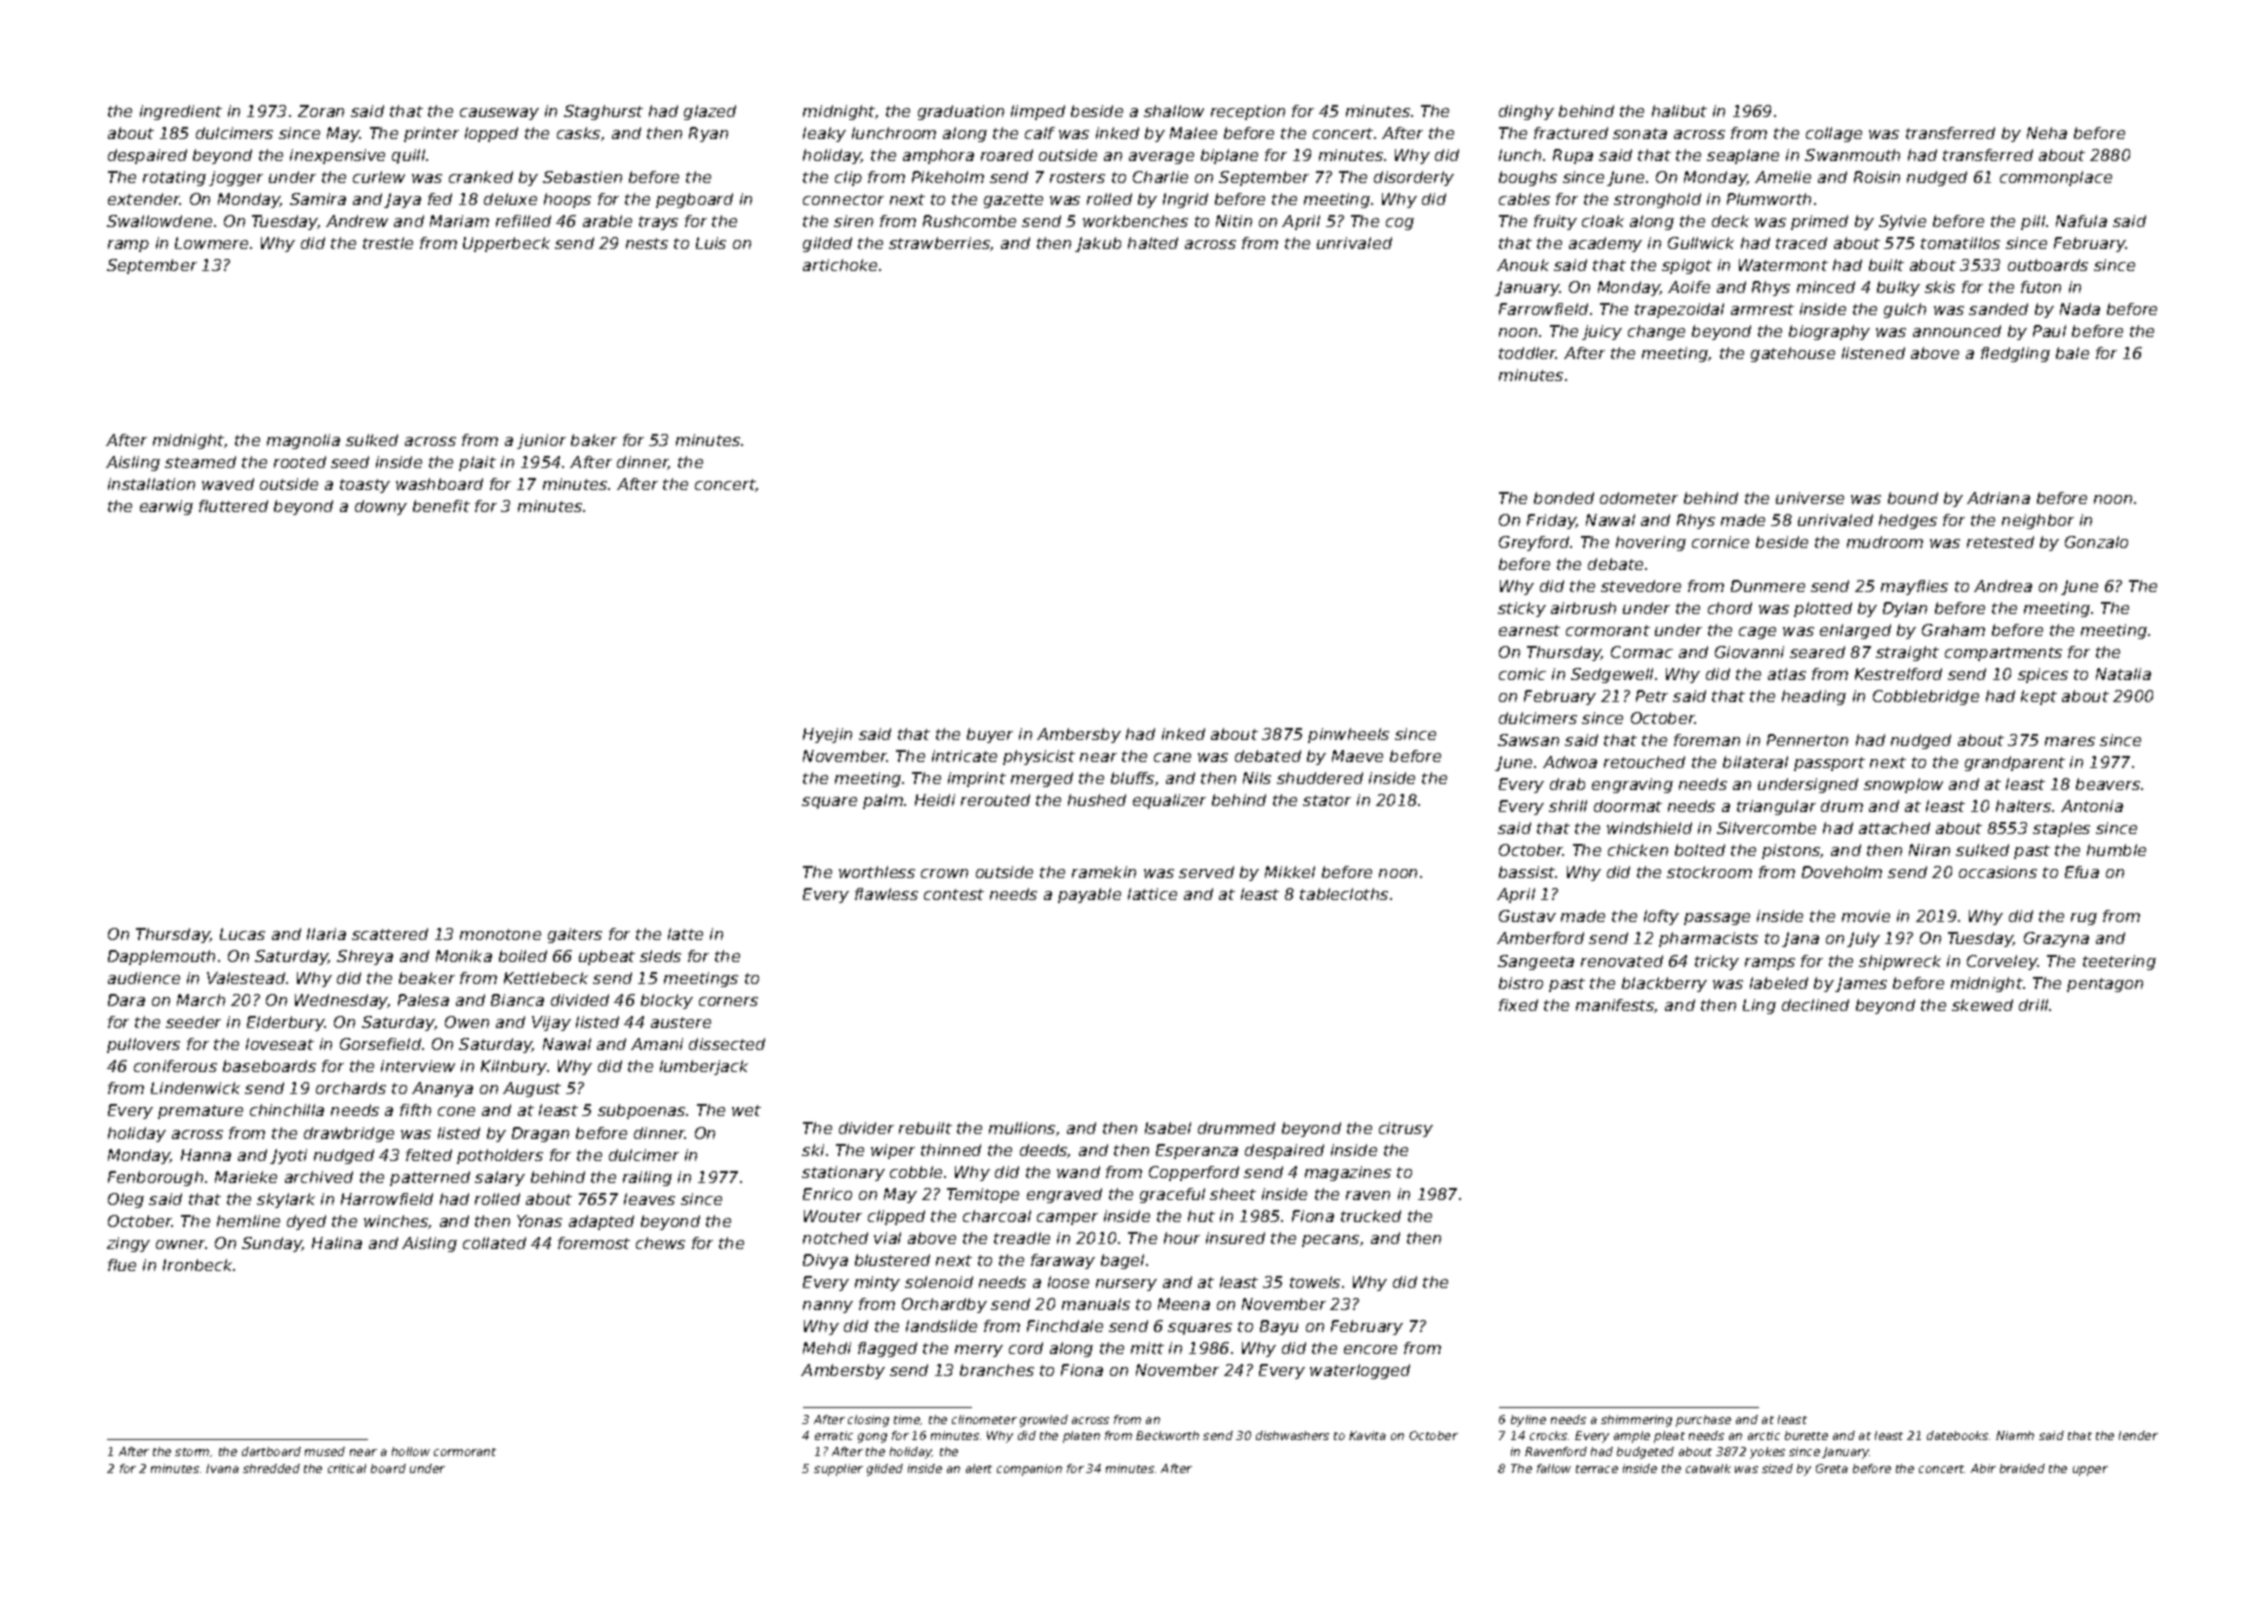  Describe the element at coordinates (1679, 111) in the document. I see `halibut` at that location.
